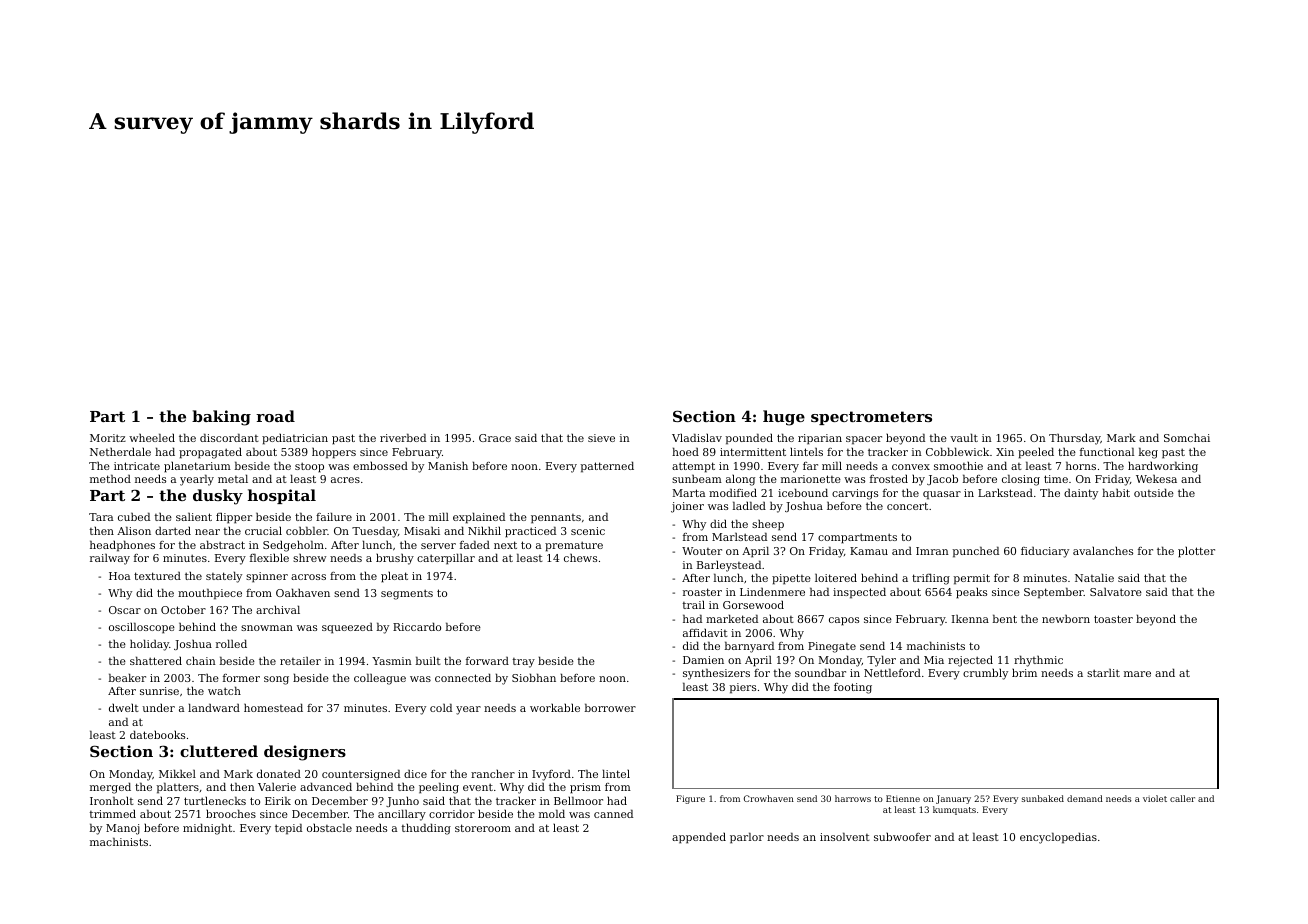  Describe the element at coordinates (288, 829) in the document. I see `tepid` at that location.
